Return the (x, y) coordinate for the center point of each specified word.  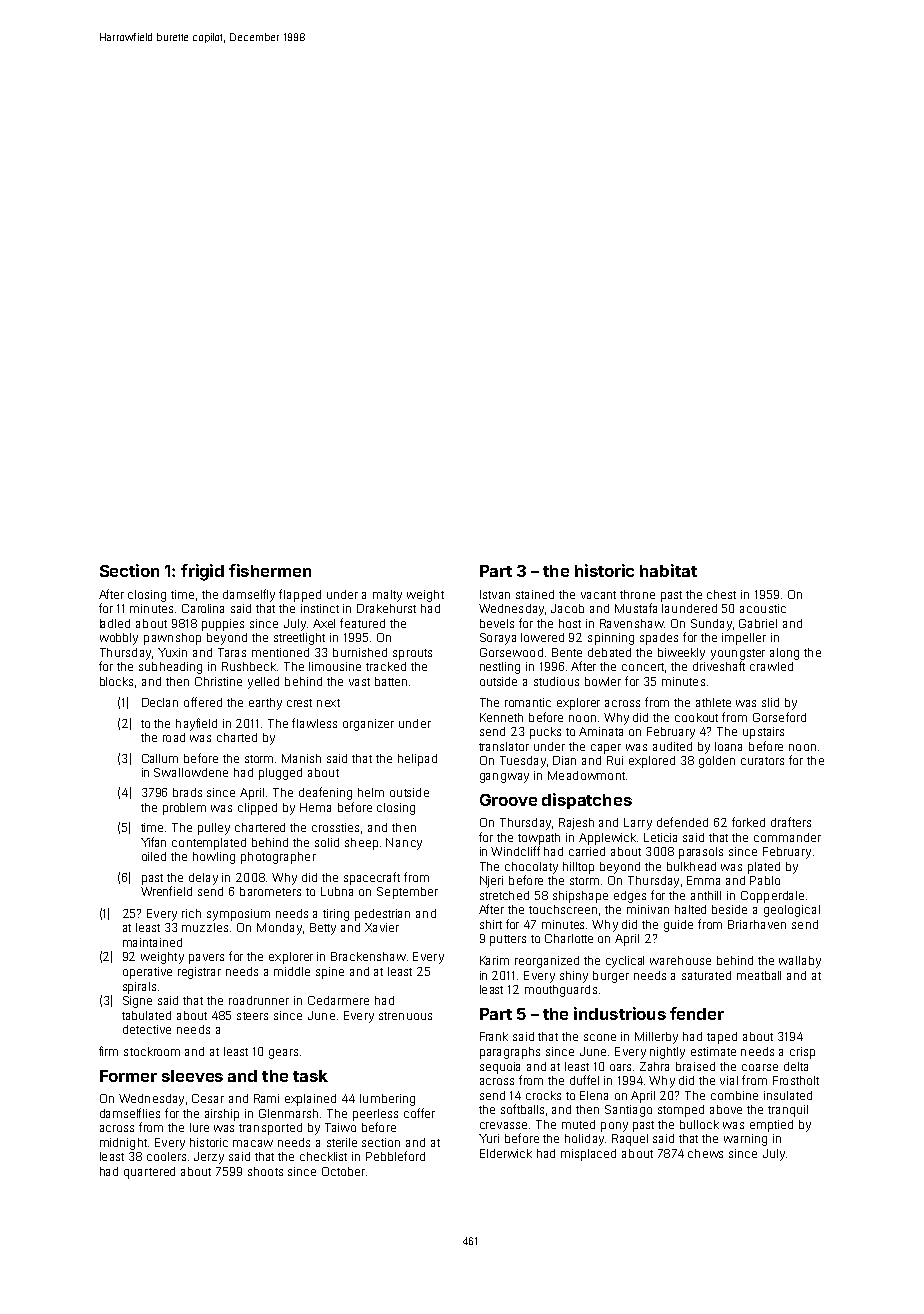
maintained (152, 942)
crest (299, 703)
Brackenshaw (368, 956)
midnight (123, 1144)
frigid (202, 572)
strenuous (405, 1016)
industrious (620, 1013)
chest (721, 594)
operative (147, 973)
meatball (759, 975)
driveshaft (719, 666)
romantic (528, 702)
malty (387, 596)
